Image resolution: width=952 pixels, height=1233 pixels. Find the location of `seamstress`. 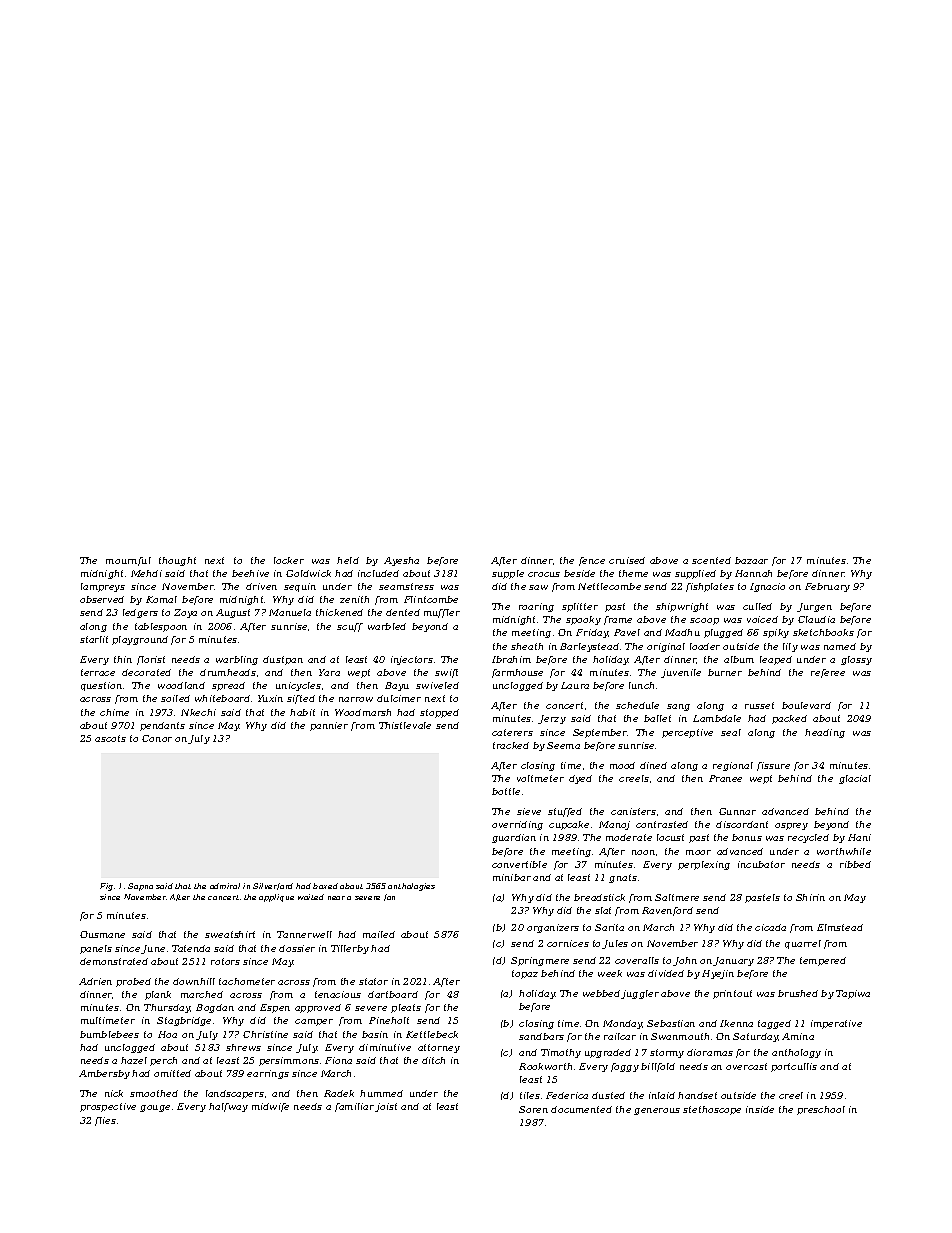

seamstress is located at coordinates (406, 586).
